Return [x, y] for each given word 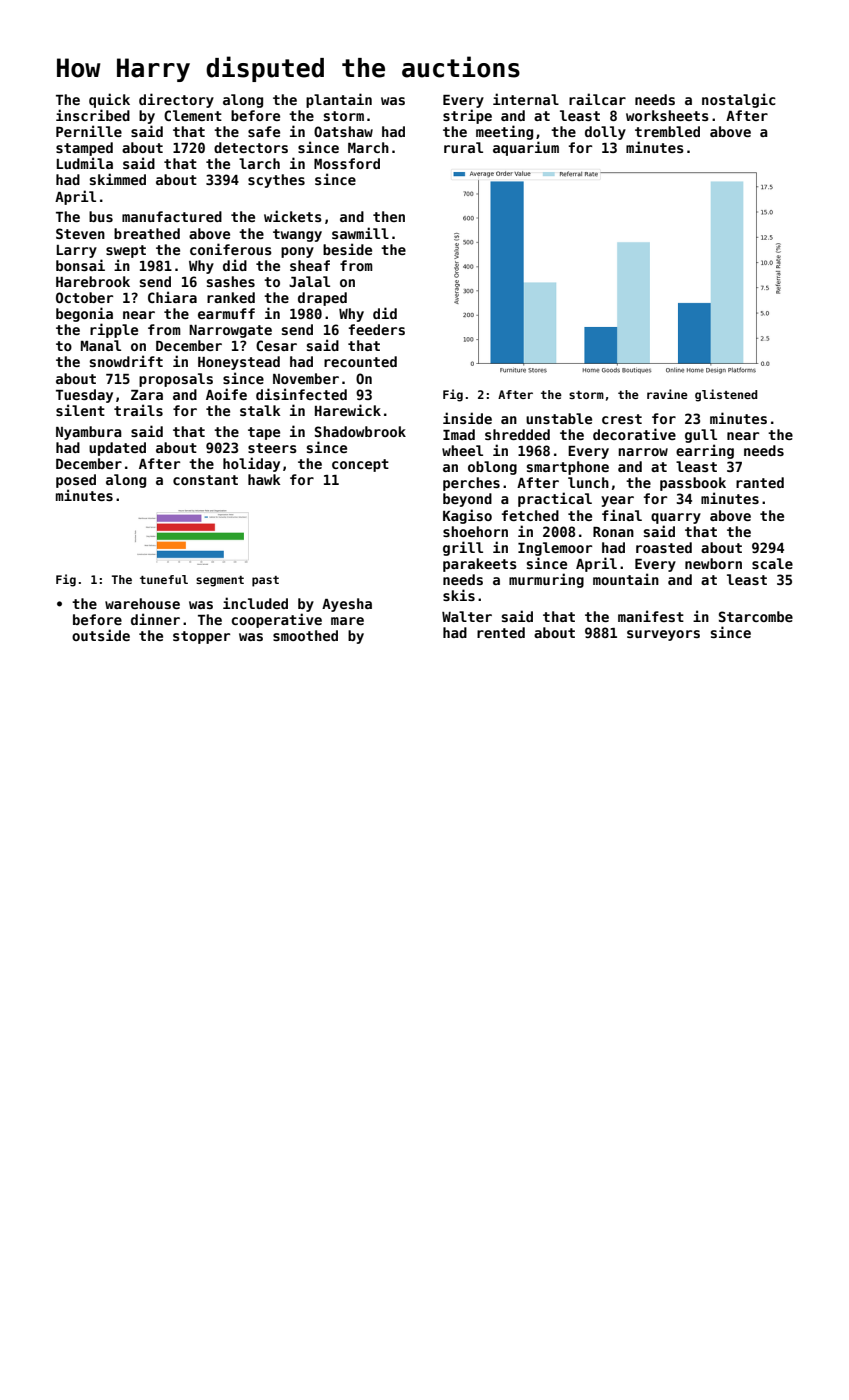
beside [347, 249]
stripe [467, 116]
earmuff [226, 313]
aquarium [526, 148]
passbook [693, 484]
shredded [517, 434]
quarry [676, 518]
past [265, 581]
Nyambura [89, 433]
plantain [339, 100]
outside [101, 635]
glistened [726, 395]
